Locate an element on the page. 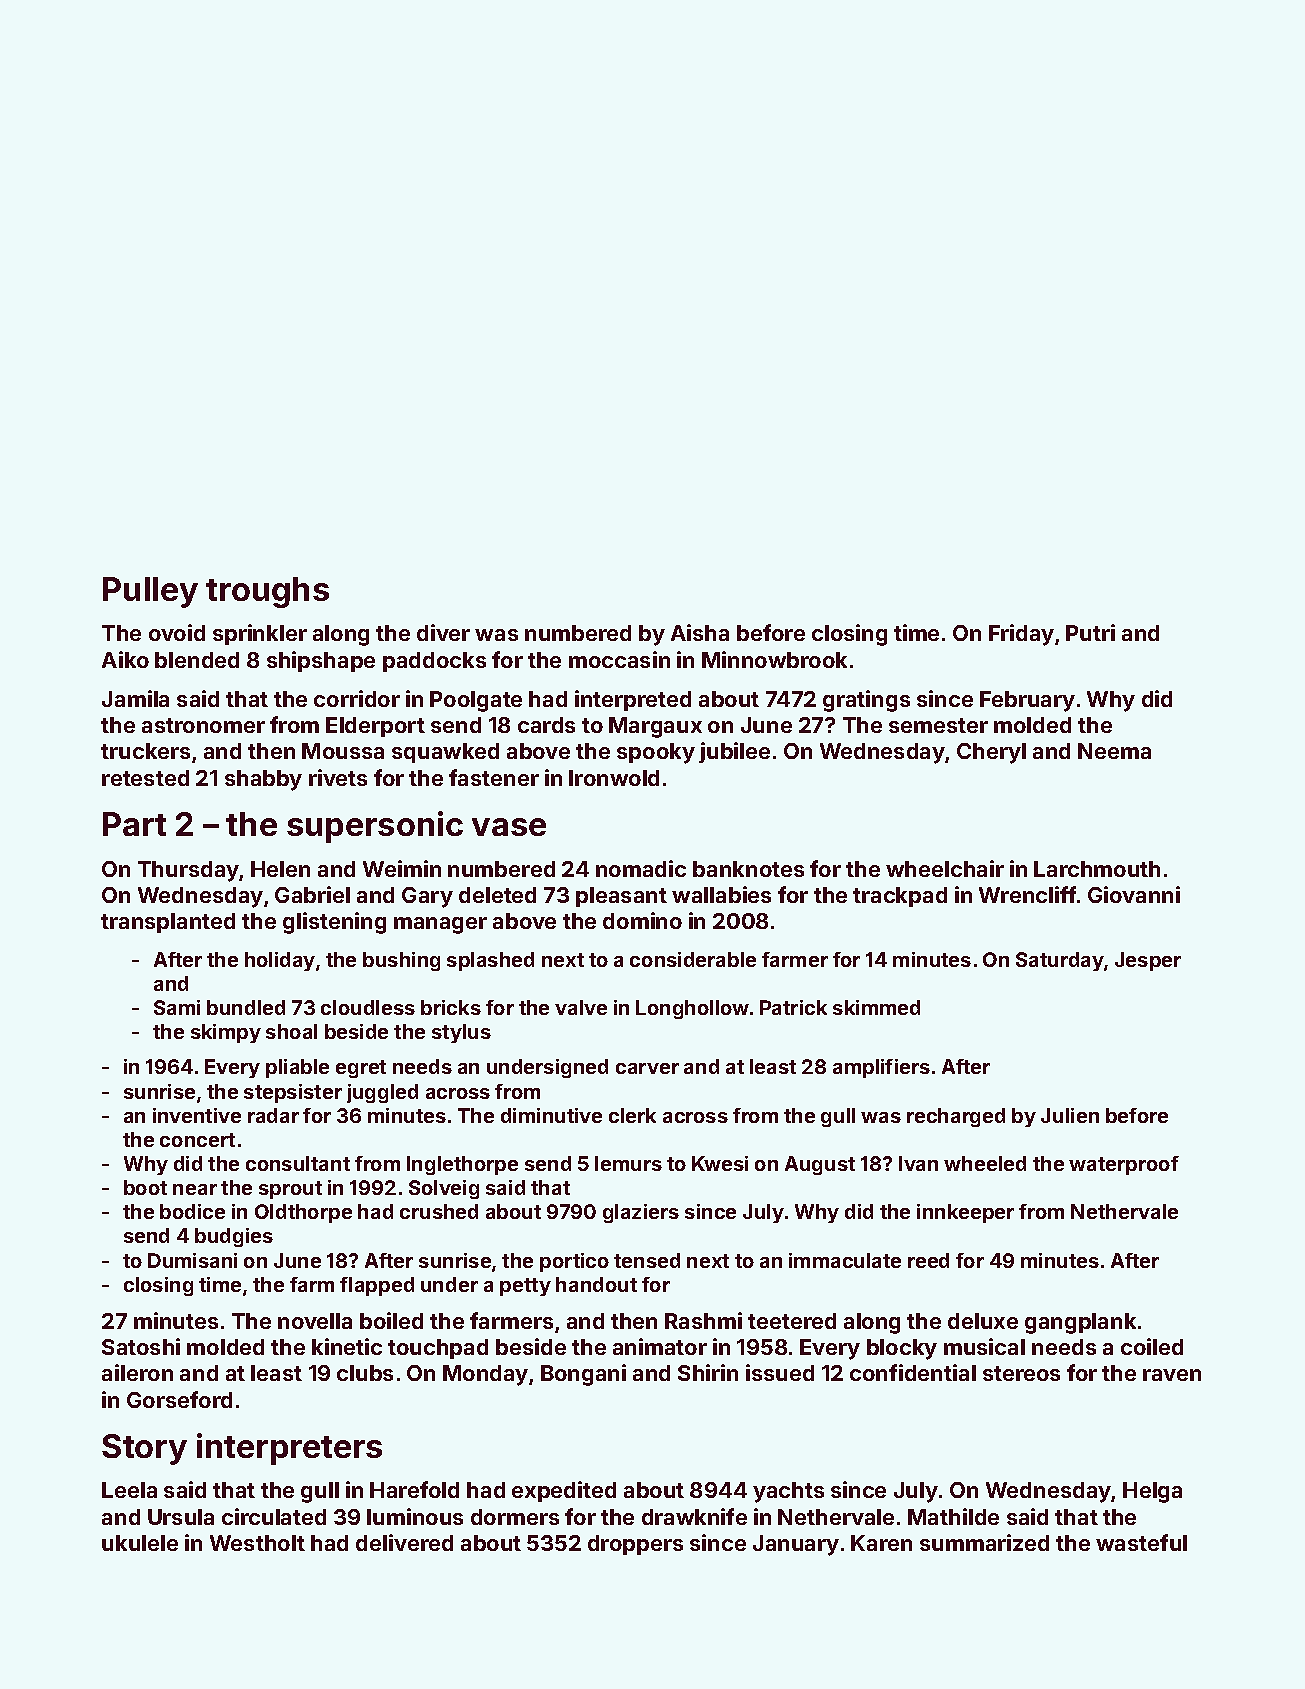 This document has width=1305, height=1689. jubilee is located at coordinates (734, 752).
